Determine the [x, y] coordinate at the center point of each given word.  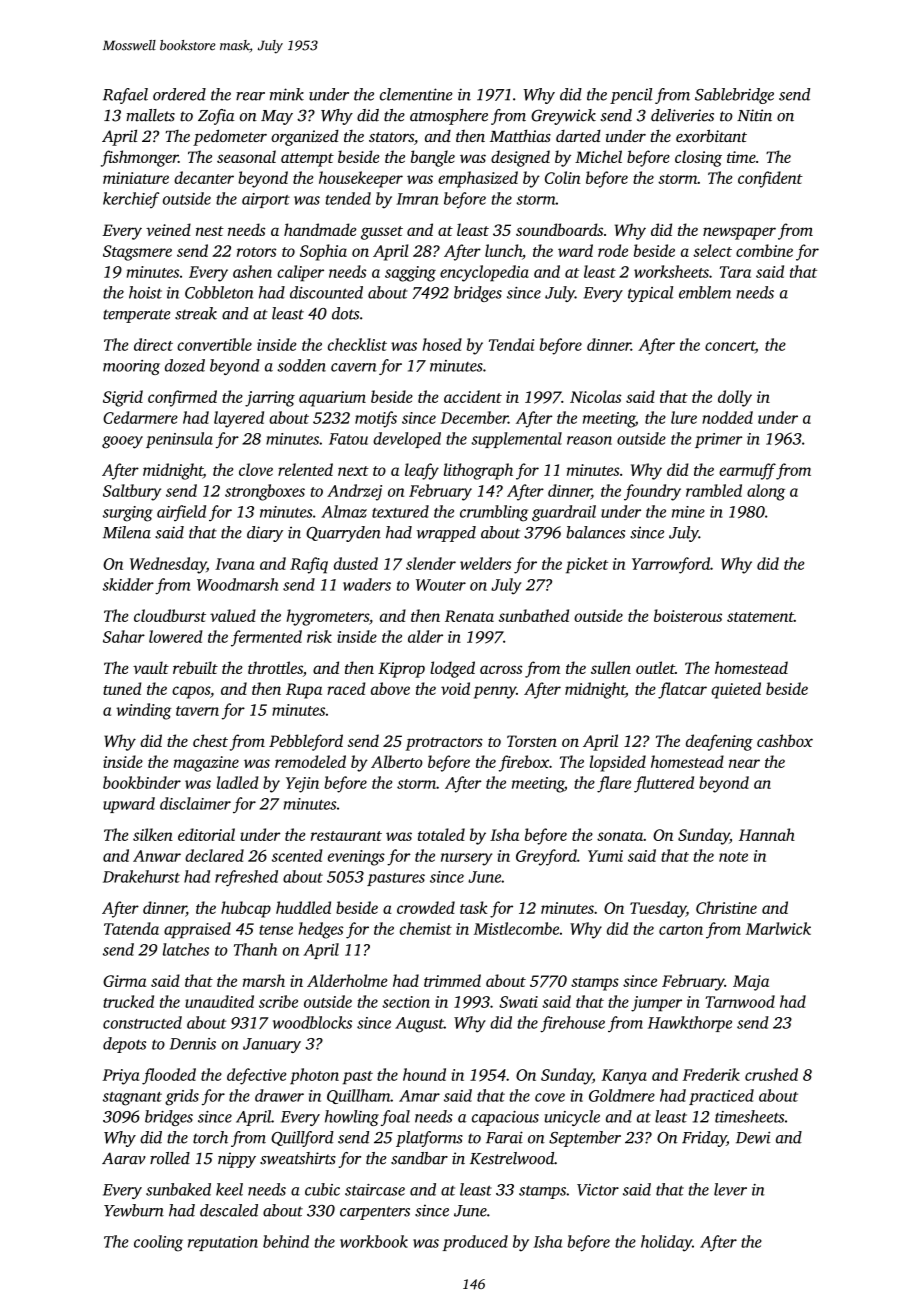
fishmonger [139, 158]
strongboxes [265, 492]
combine [764, 250]
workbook [374, 1241]
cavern [353, 367]
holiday [666, 1243]
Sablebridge [734, 96]
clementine [416, 94]
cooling [158, 1243]
